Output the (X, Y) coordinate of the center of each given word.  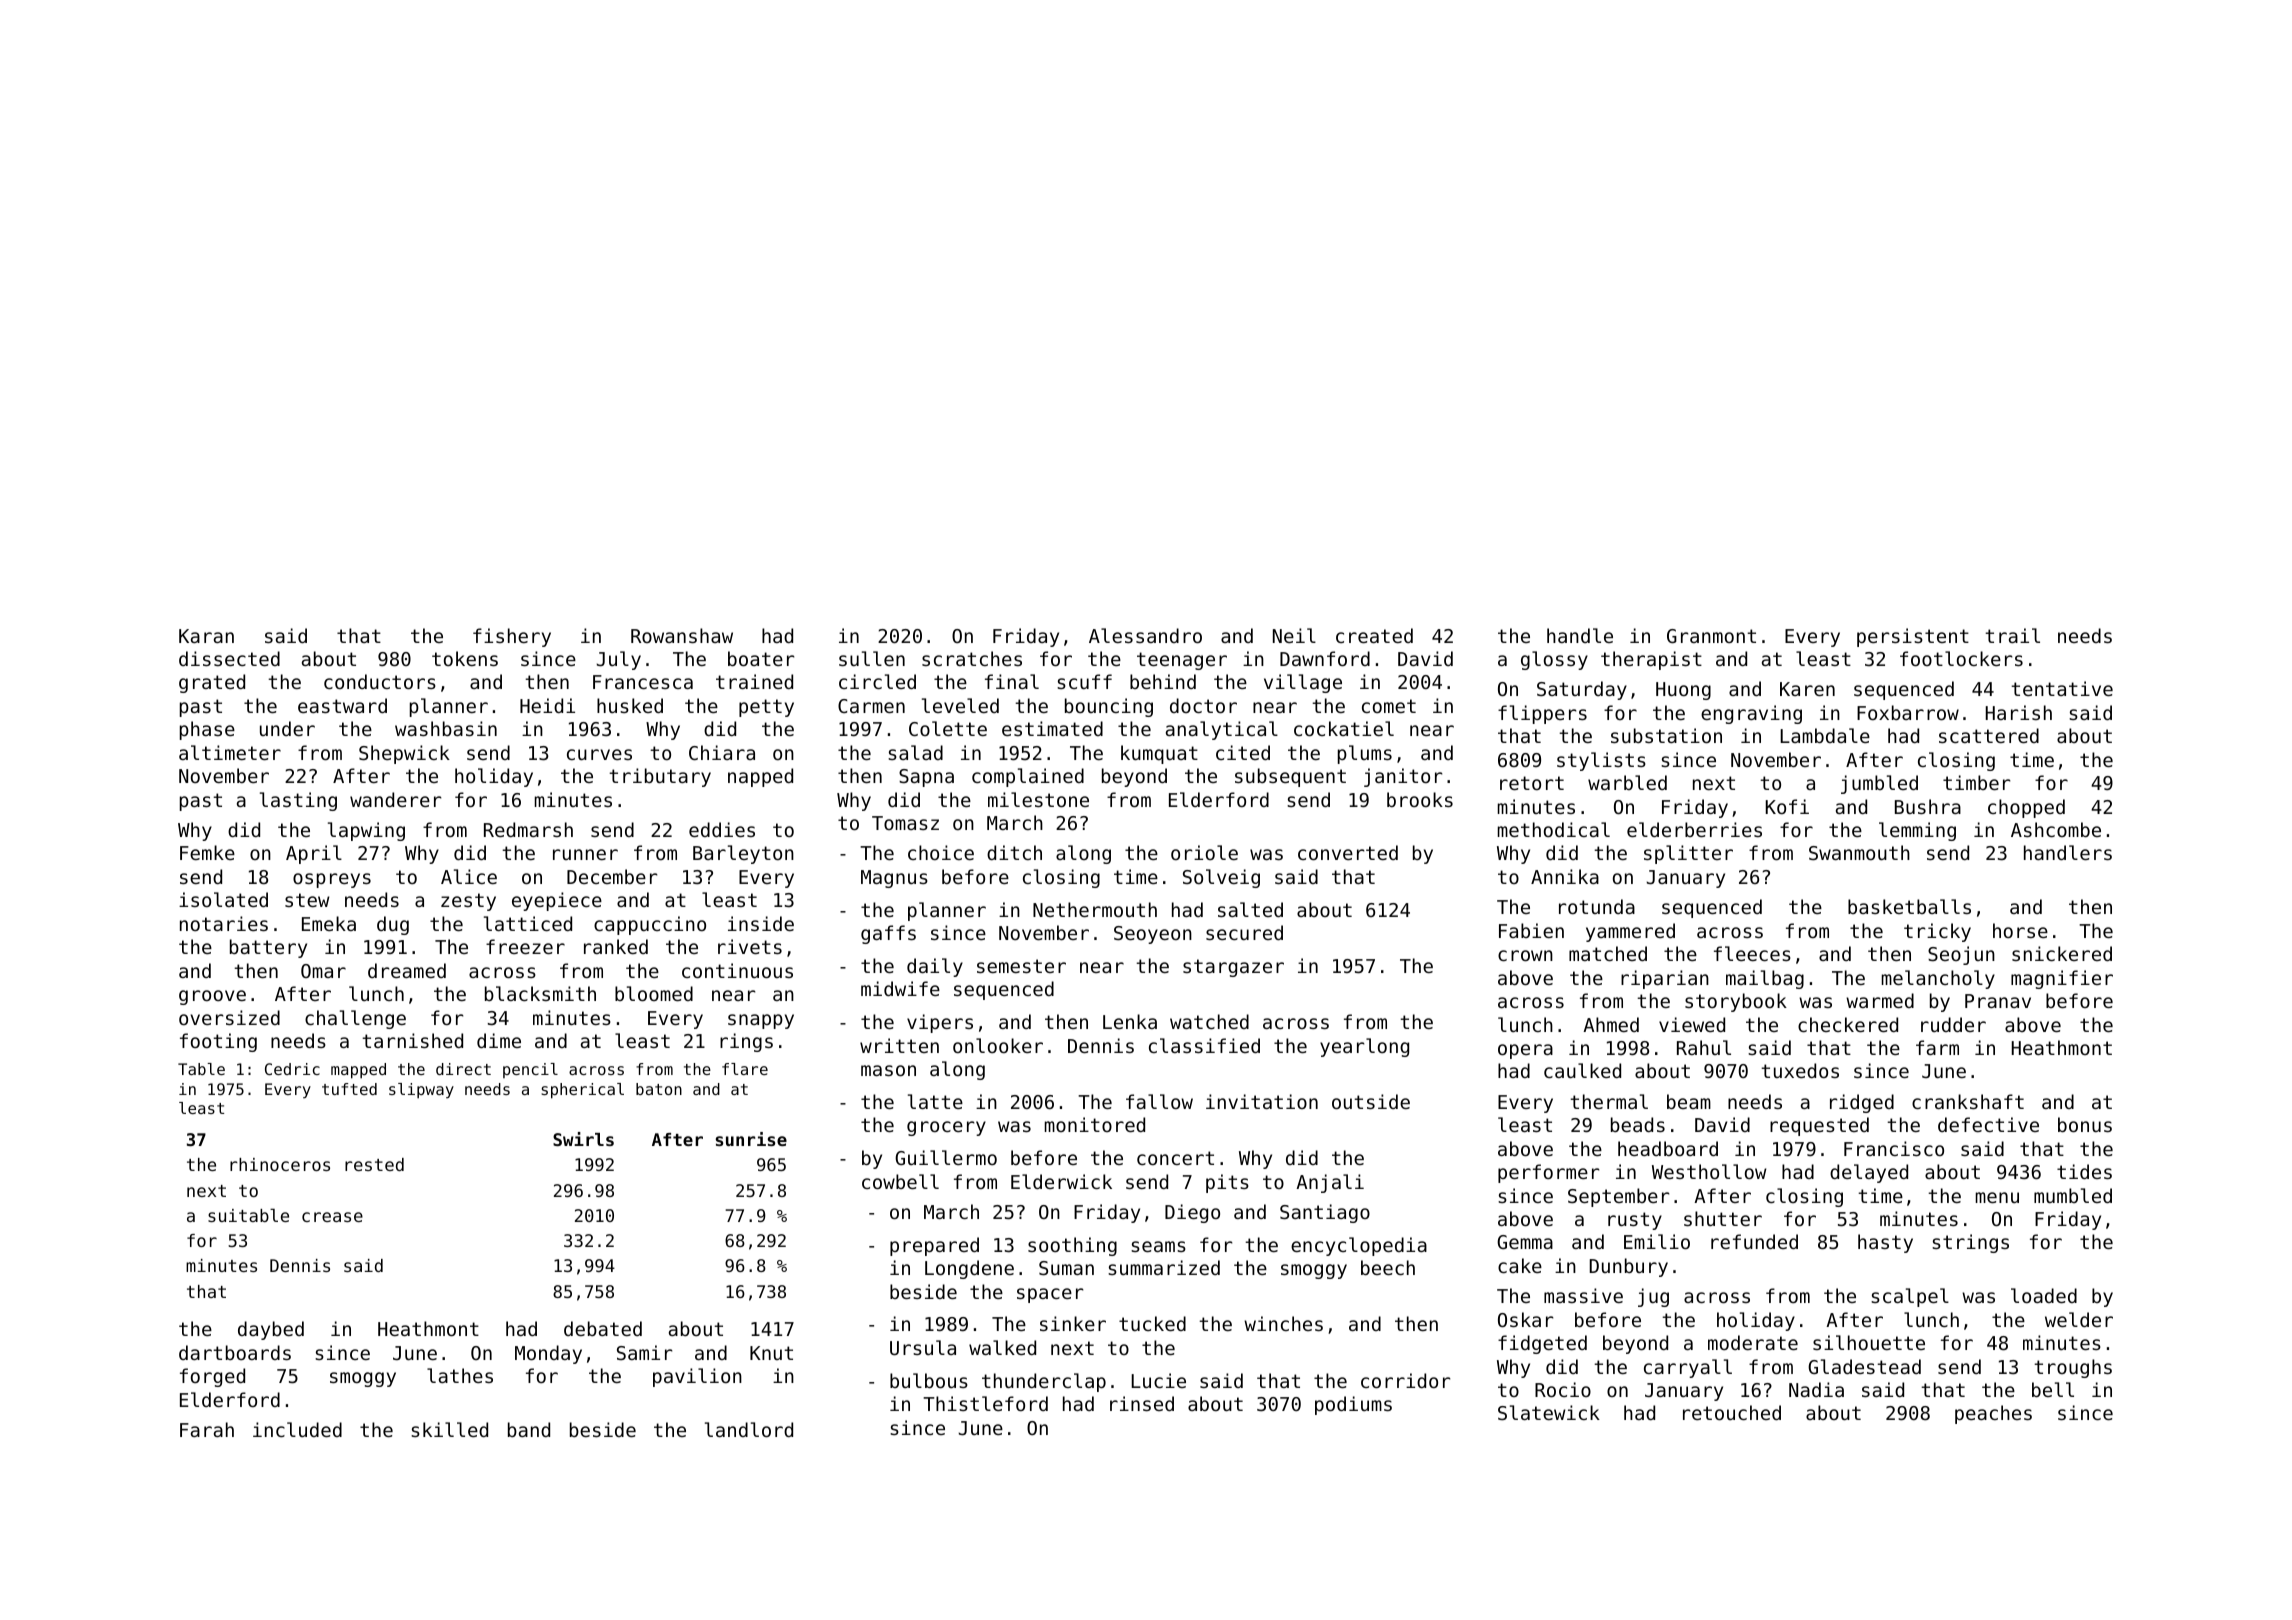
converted (1348, 852)
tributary (660, 777)
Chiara (722, 752)
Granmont (1711, 636)
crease (332, 1217)
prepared (934, 1246)
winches (1283, 1323)
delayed (1869, 1173)
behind (1163, 681)
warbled (1627, 782)
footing (218, 1042)
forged (212, 1377)
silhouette (1869, 1342)
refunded (1754, 1241)
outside (1371, 1101)
